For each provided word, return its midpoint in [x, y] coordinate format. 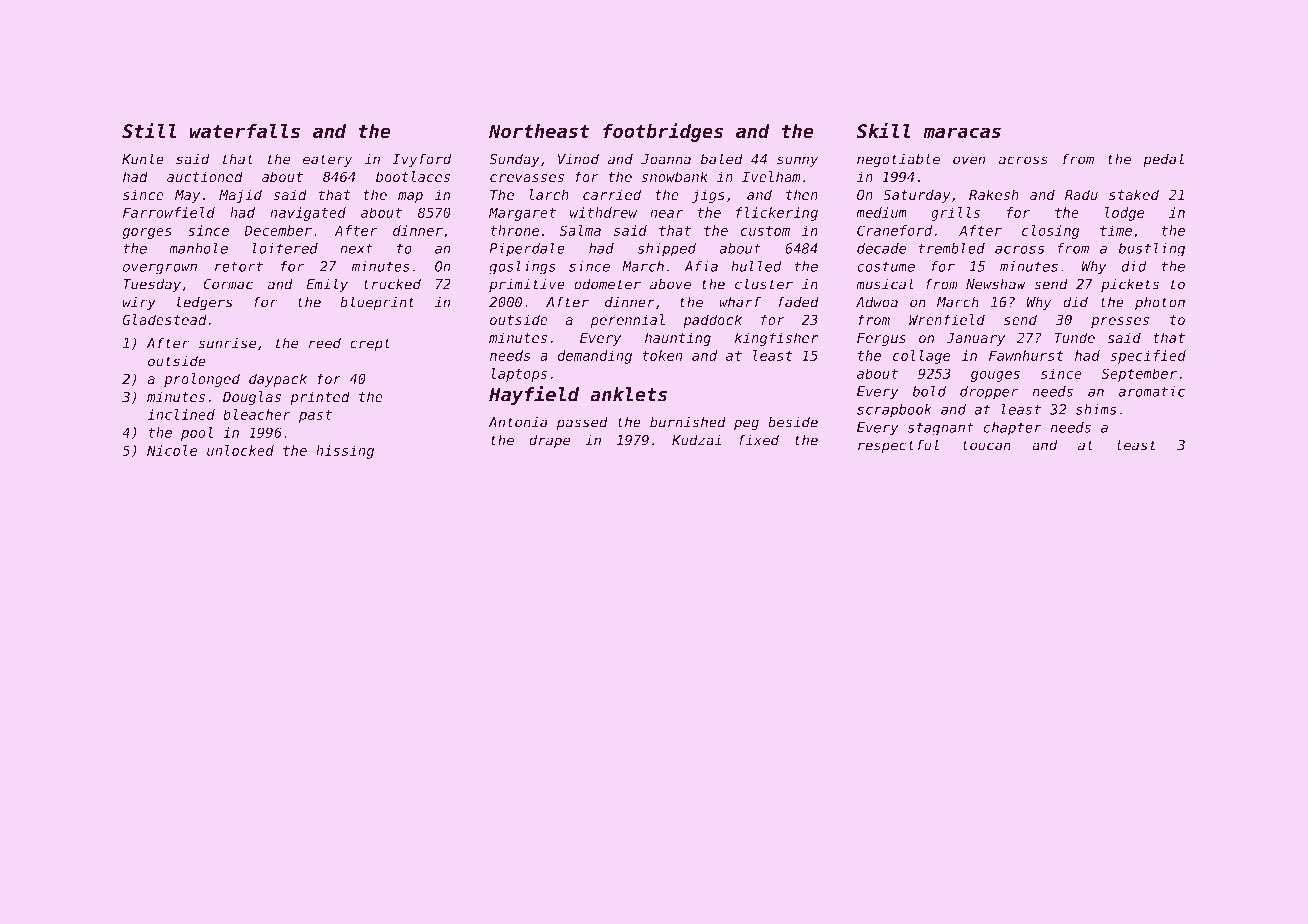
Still [149, 131]
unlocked [240, 450]
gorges [147, 233]
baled [721, 159]
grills [955, 214]
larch [549, 195]
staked [1134, 195]
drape [550, 441]
